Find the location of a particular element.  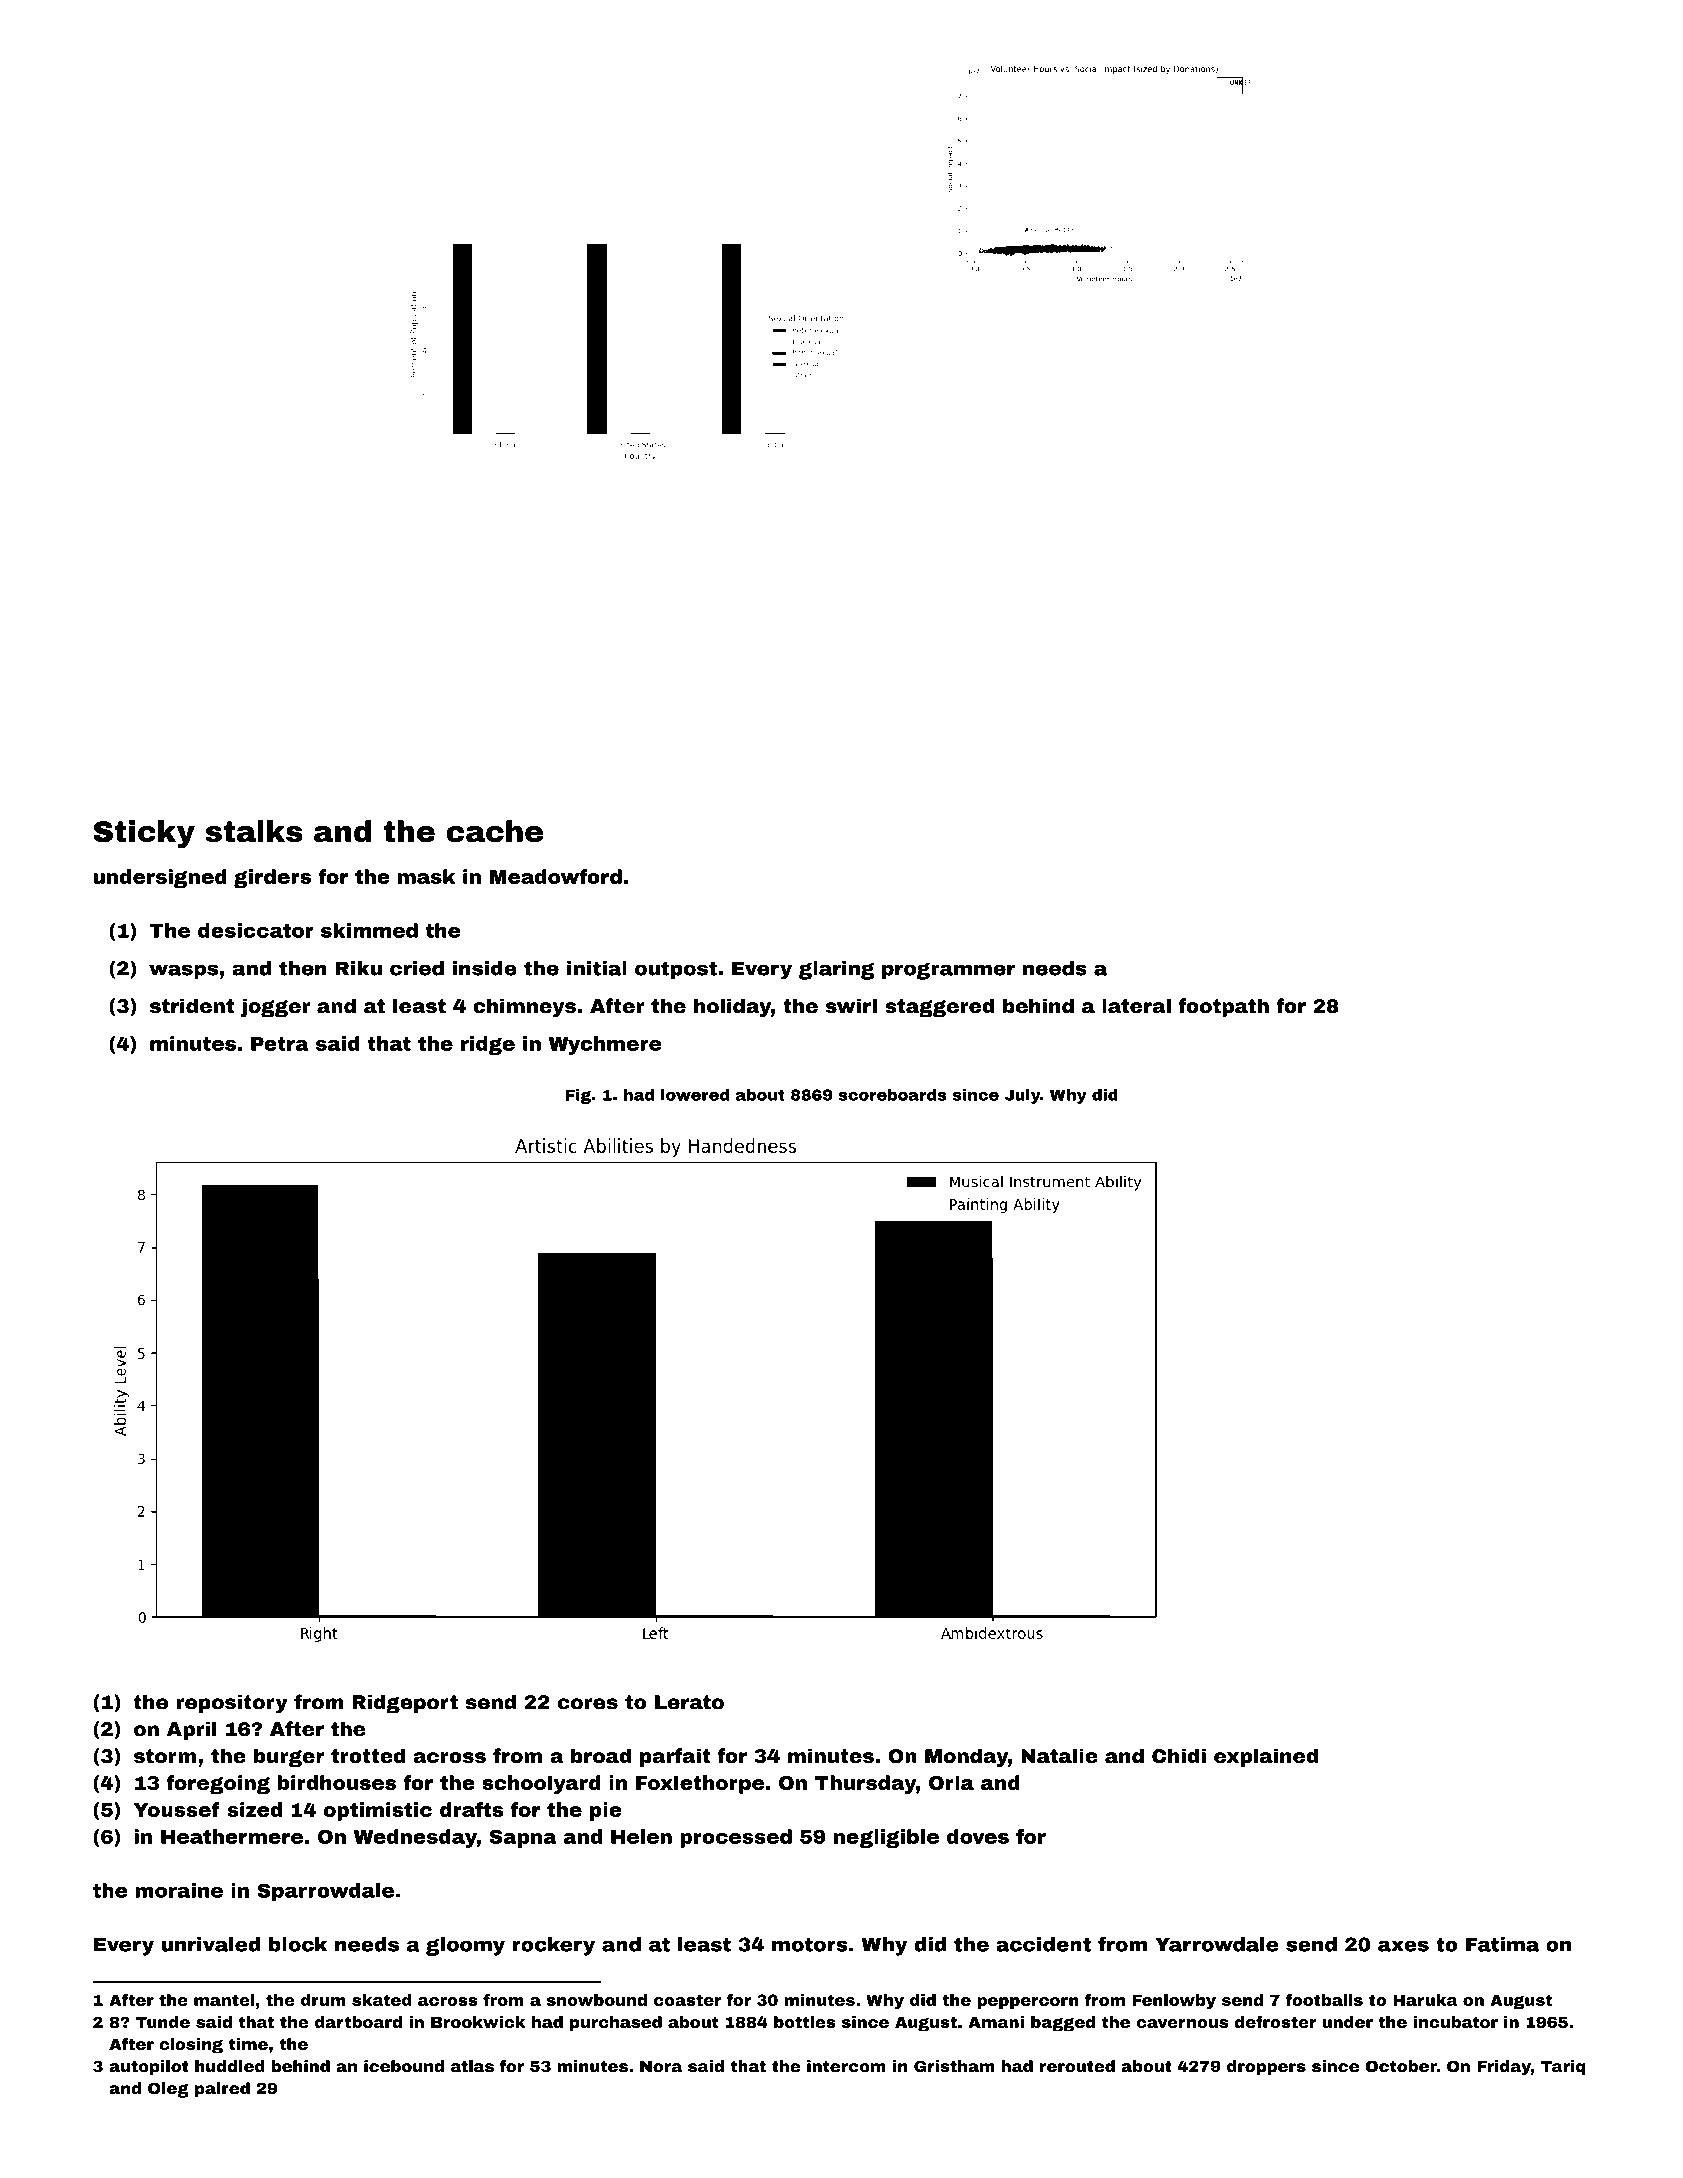

cache is located at coordinates (494, 831).
